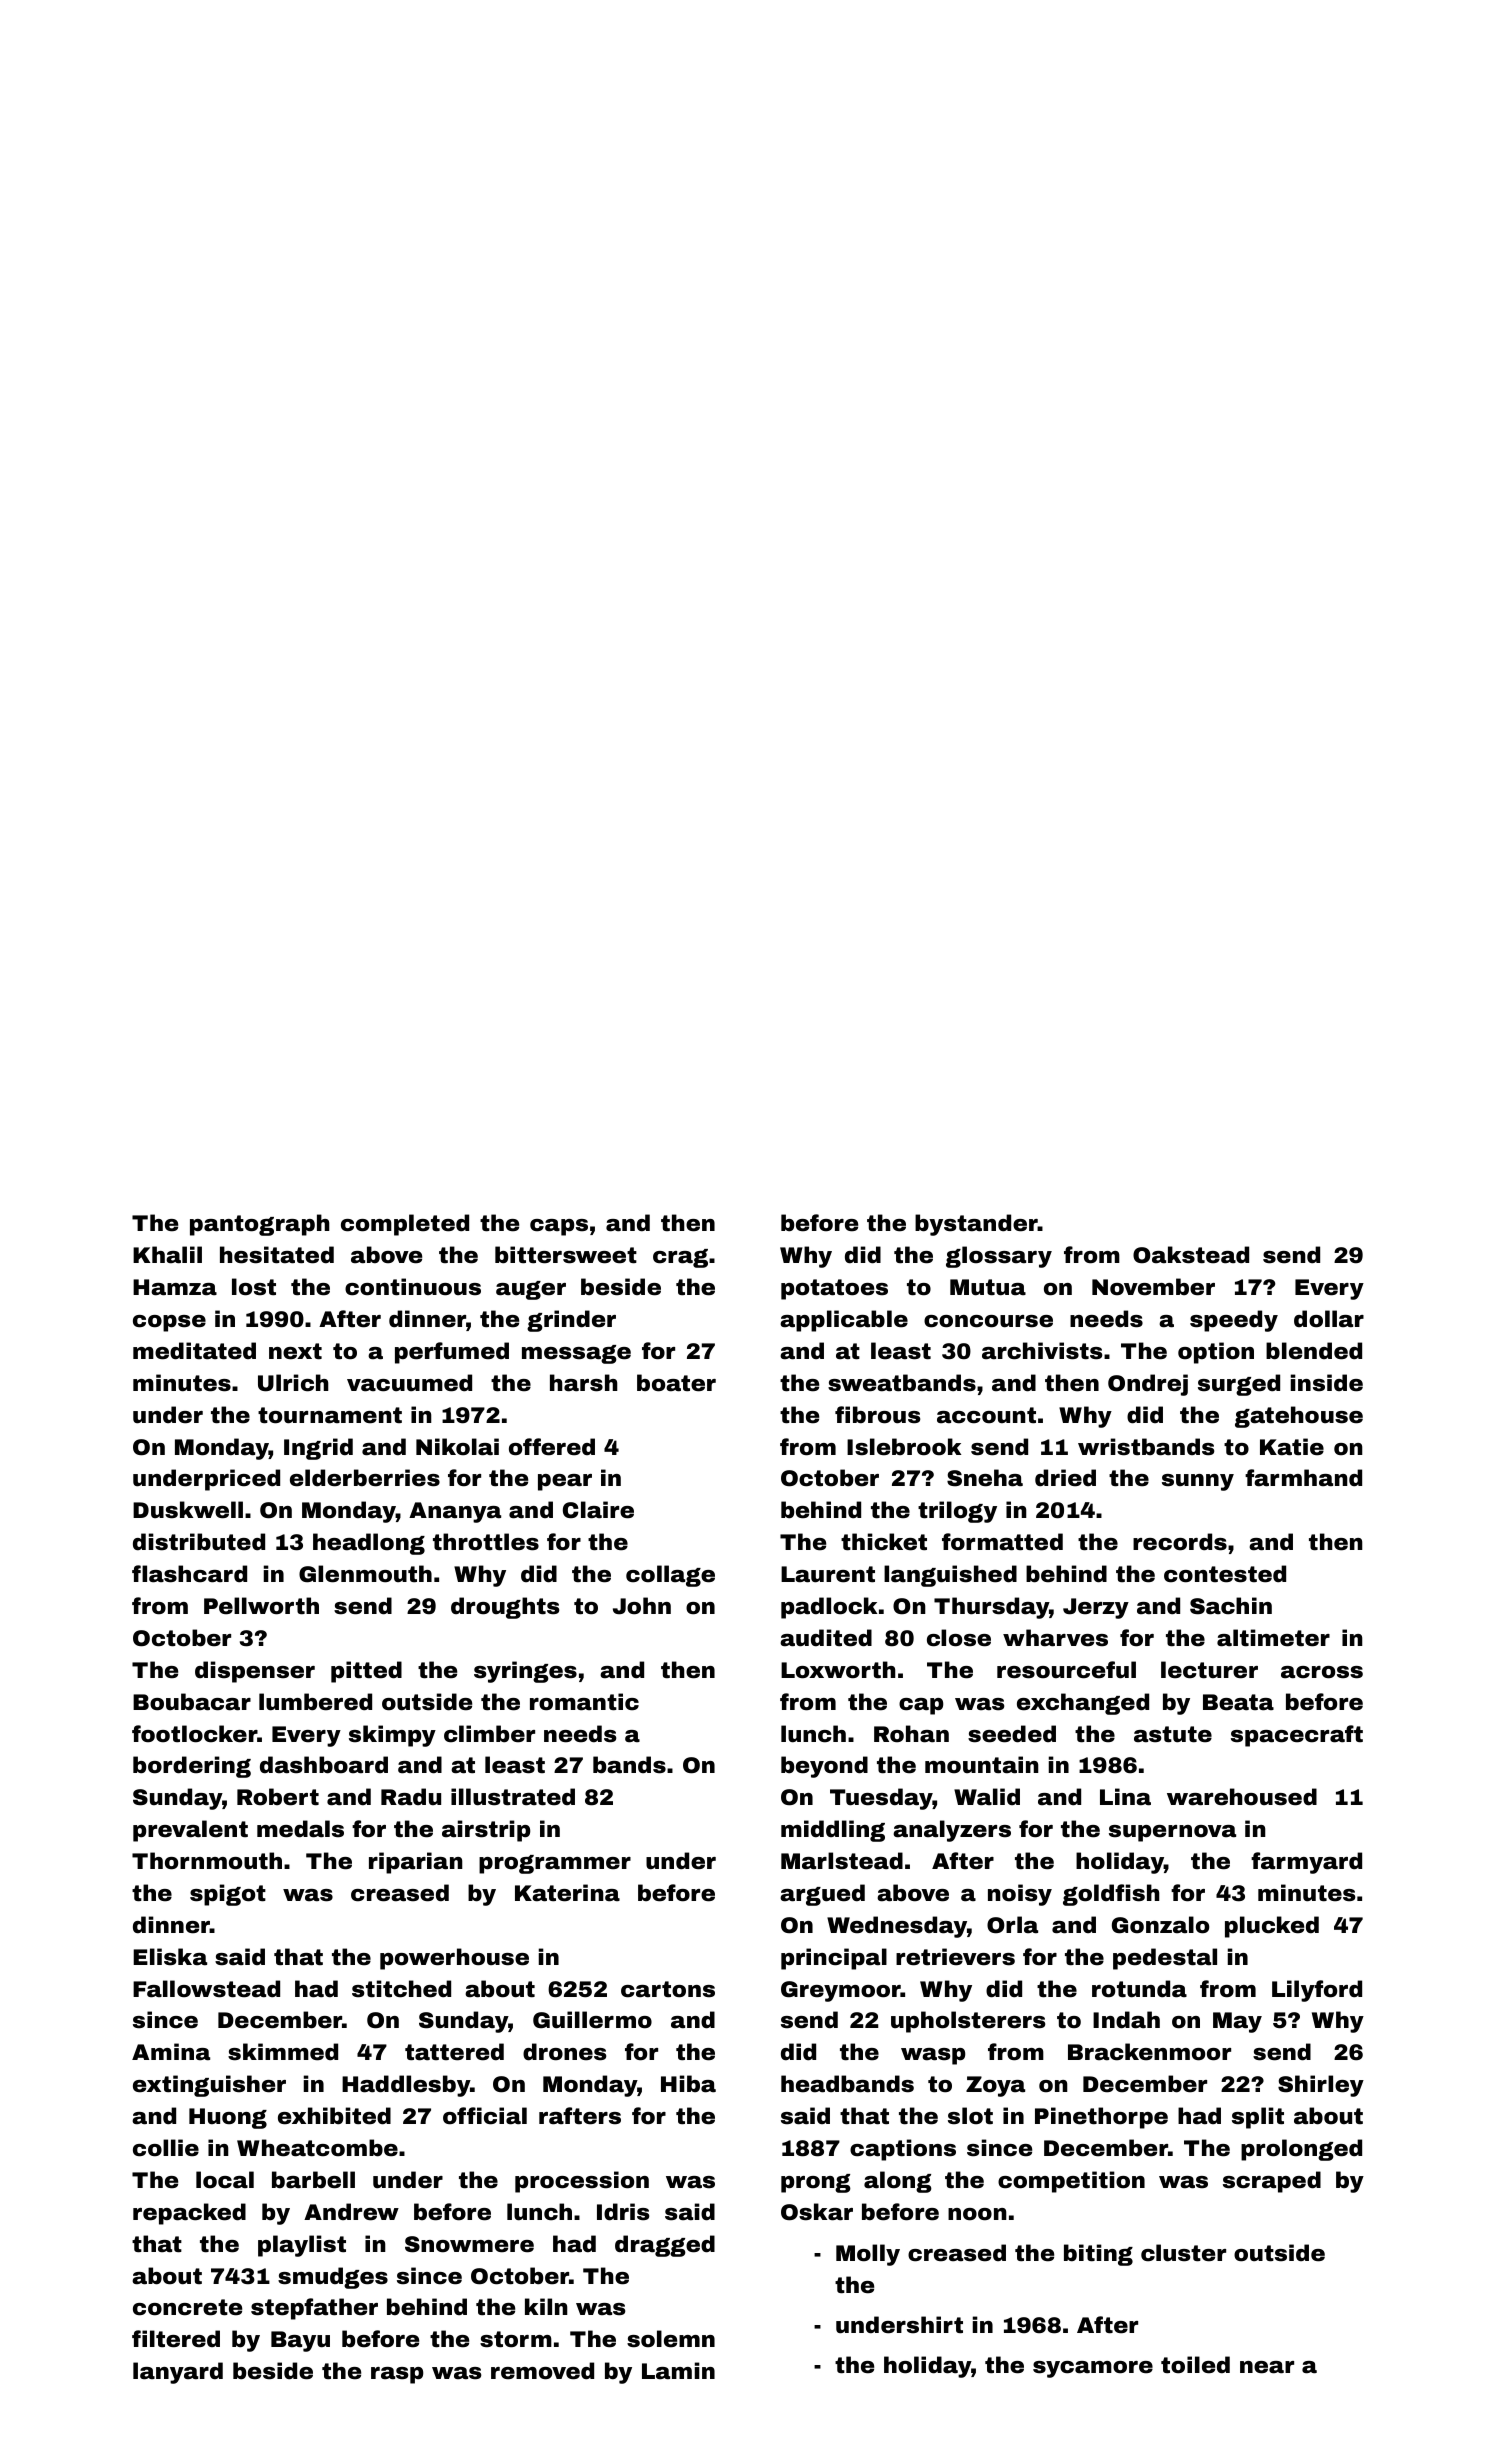 Image resolution: width=1496 pixels, height=2464 pixels. I want to click on beyond, so click(824, 1767).
